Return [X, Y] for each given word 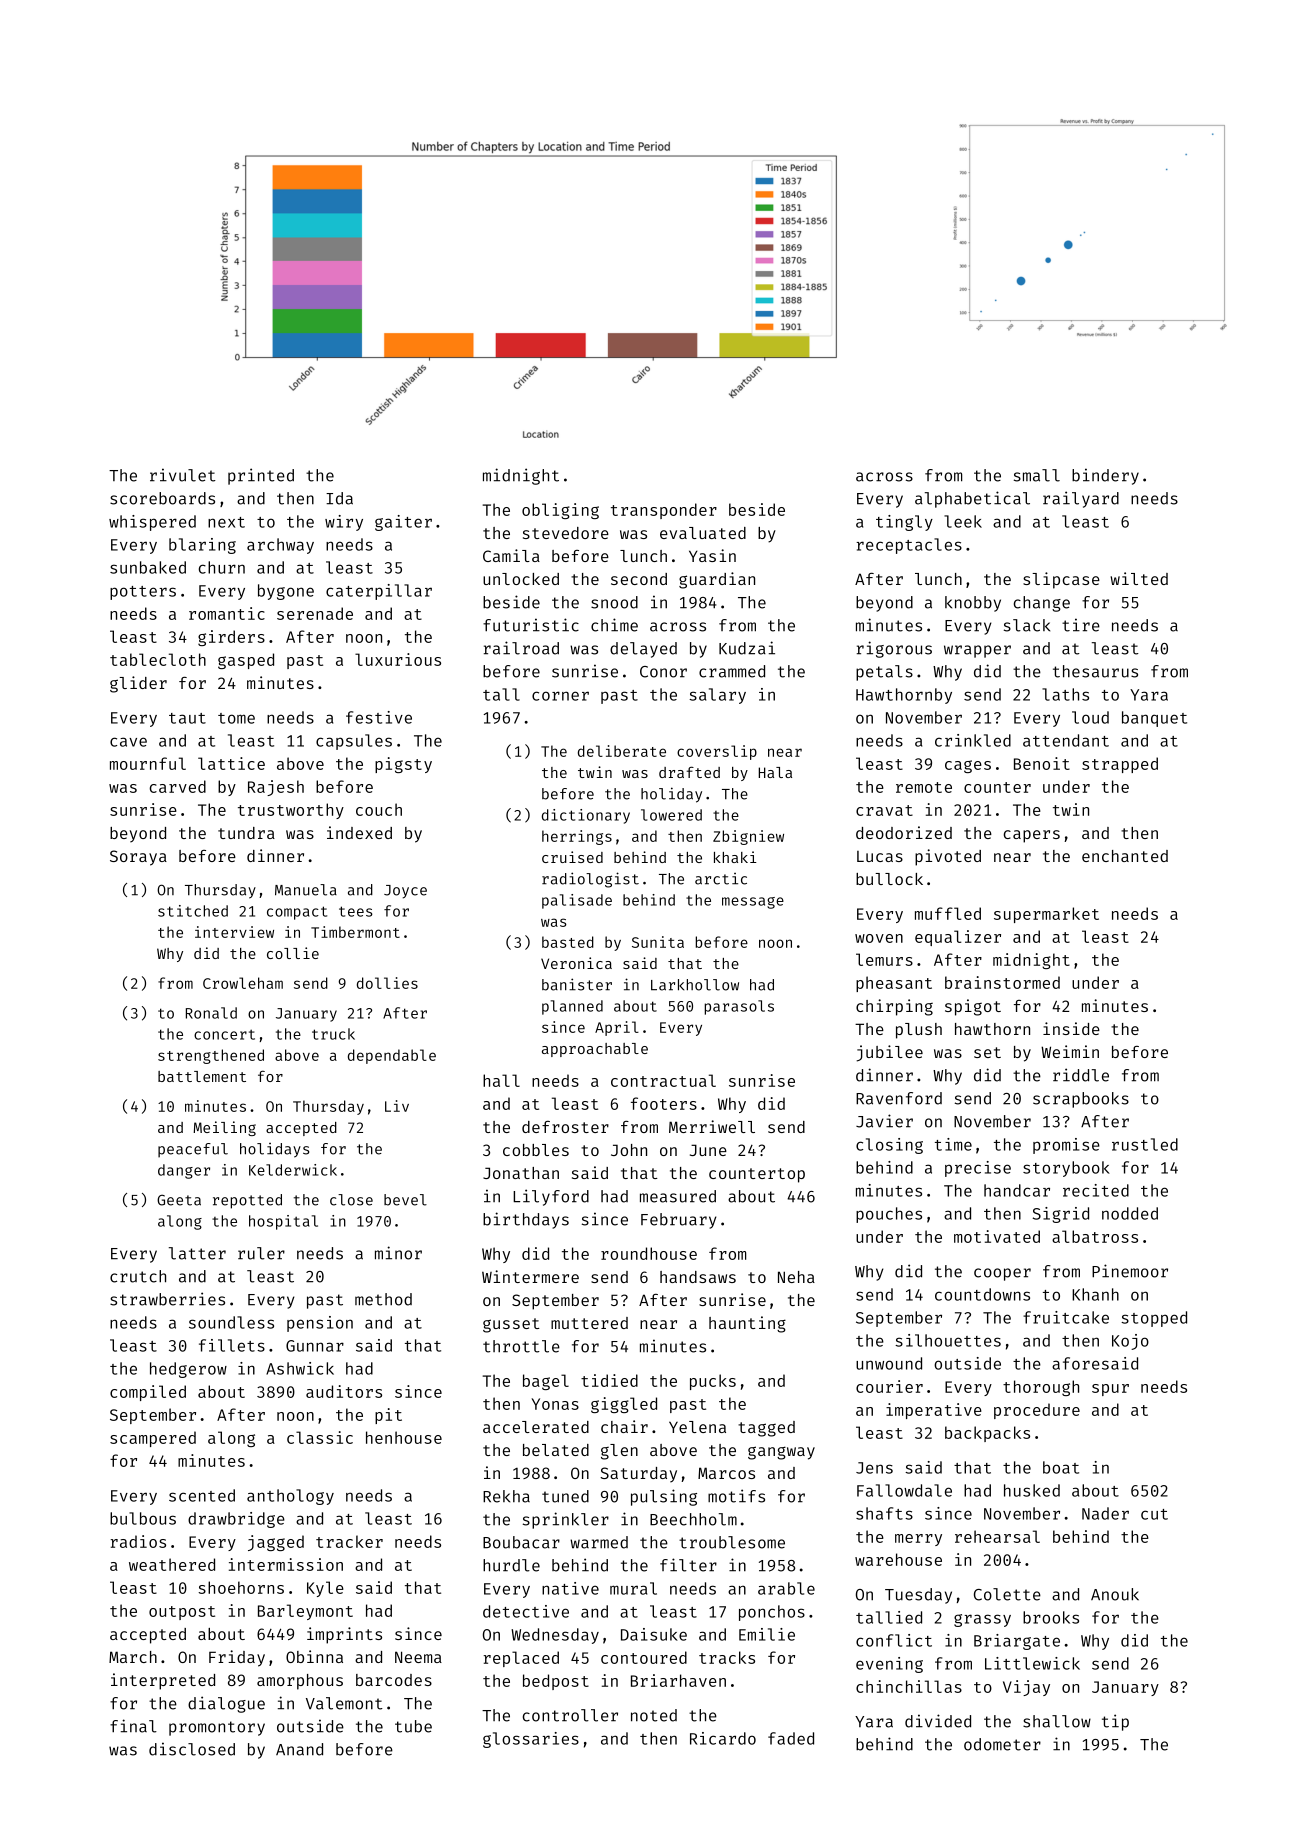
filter [688, 1565]
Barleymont [305, 1612]
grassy [982, 1620]
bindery [1105, 476]
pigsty [403, 765]
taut [187, 718]
